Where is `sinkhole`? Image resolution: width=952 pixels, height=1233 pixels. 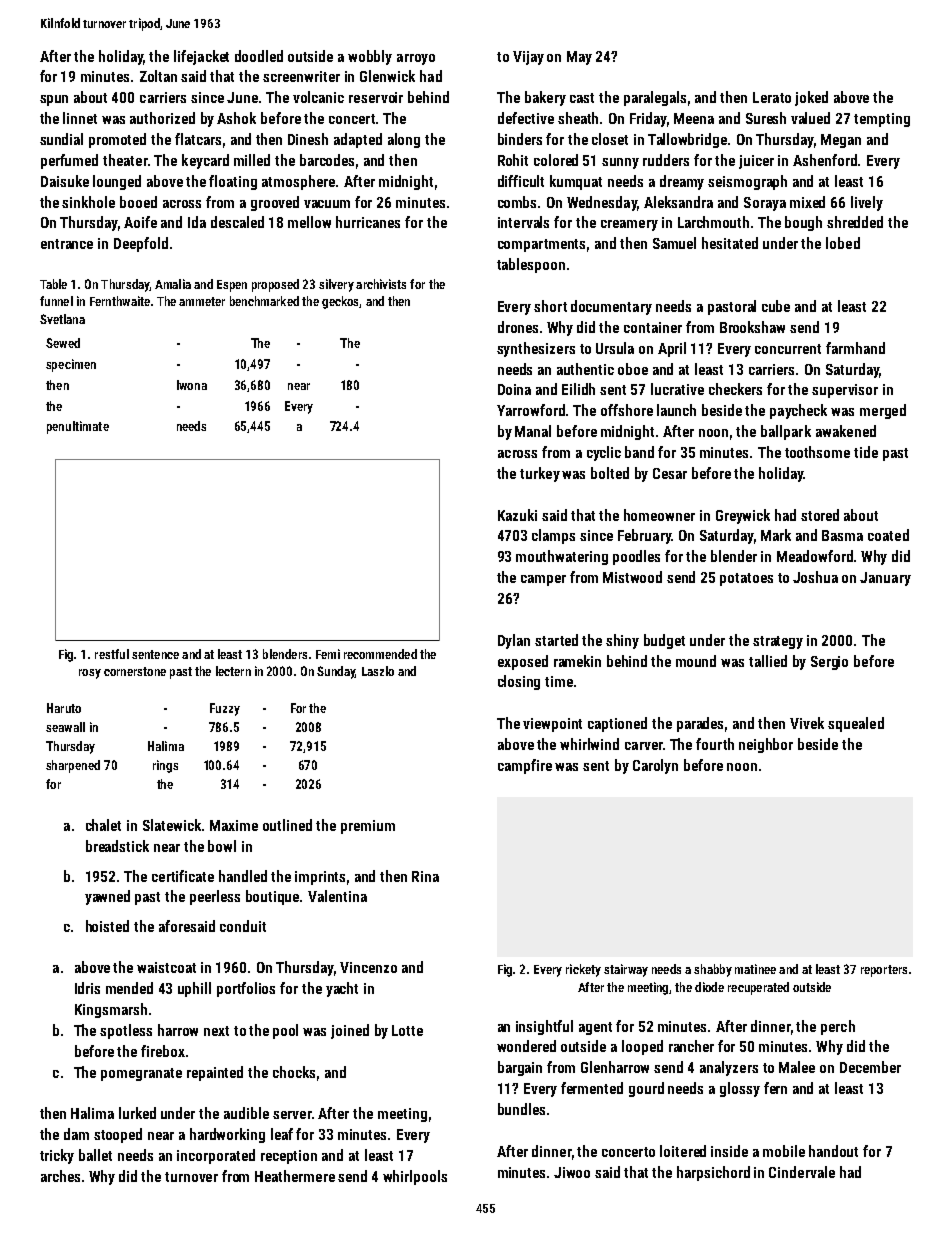
sinkhole is located at coordinates (88, 202).
